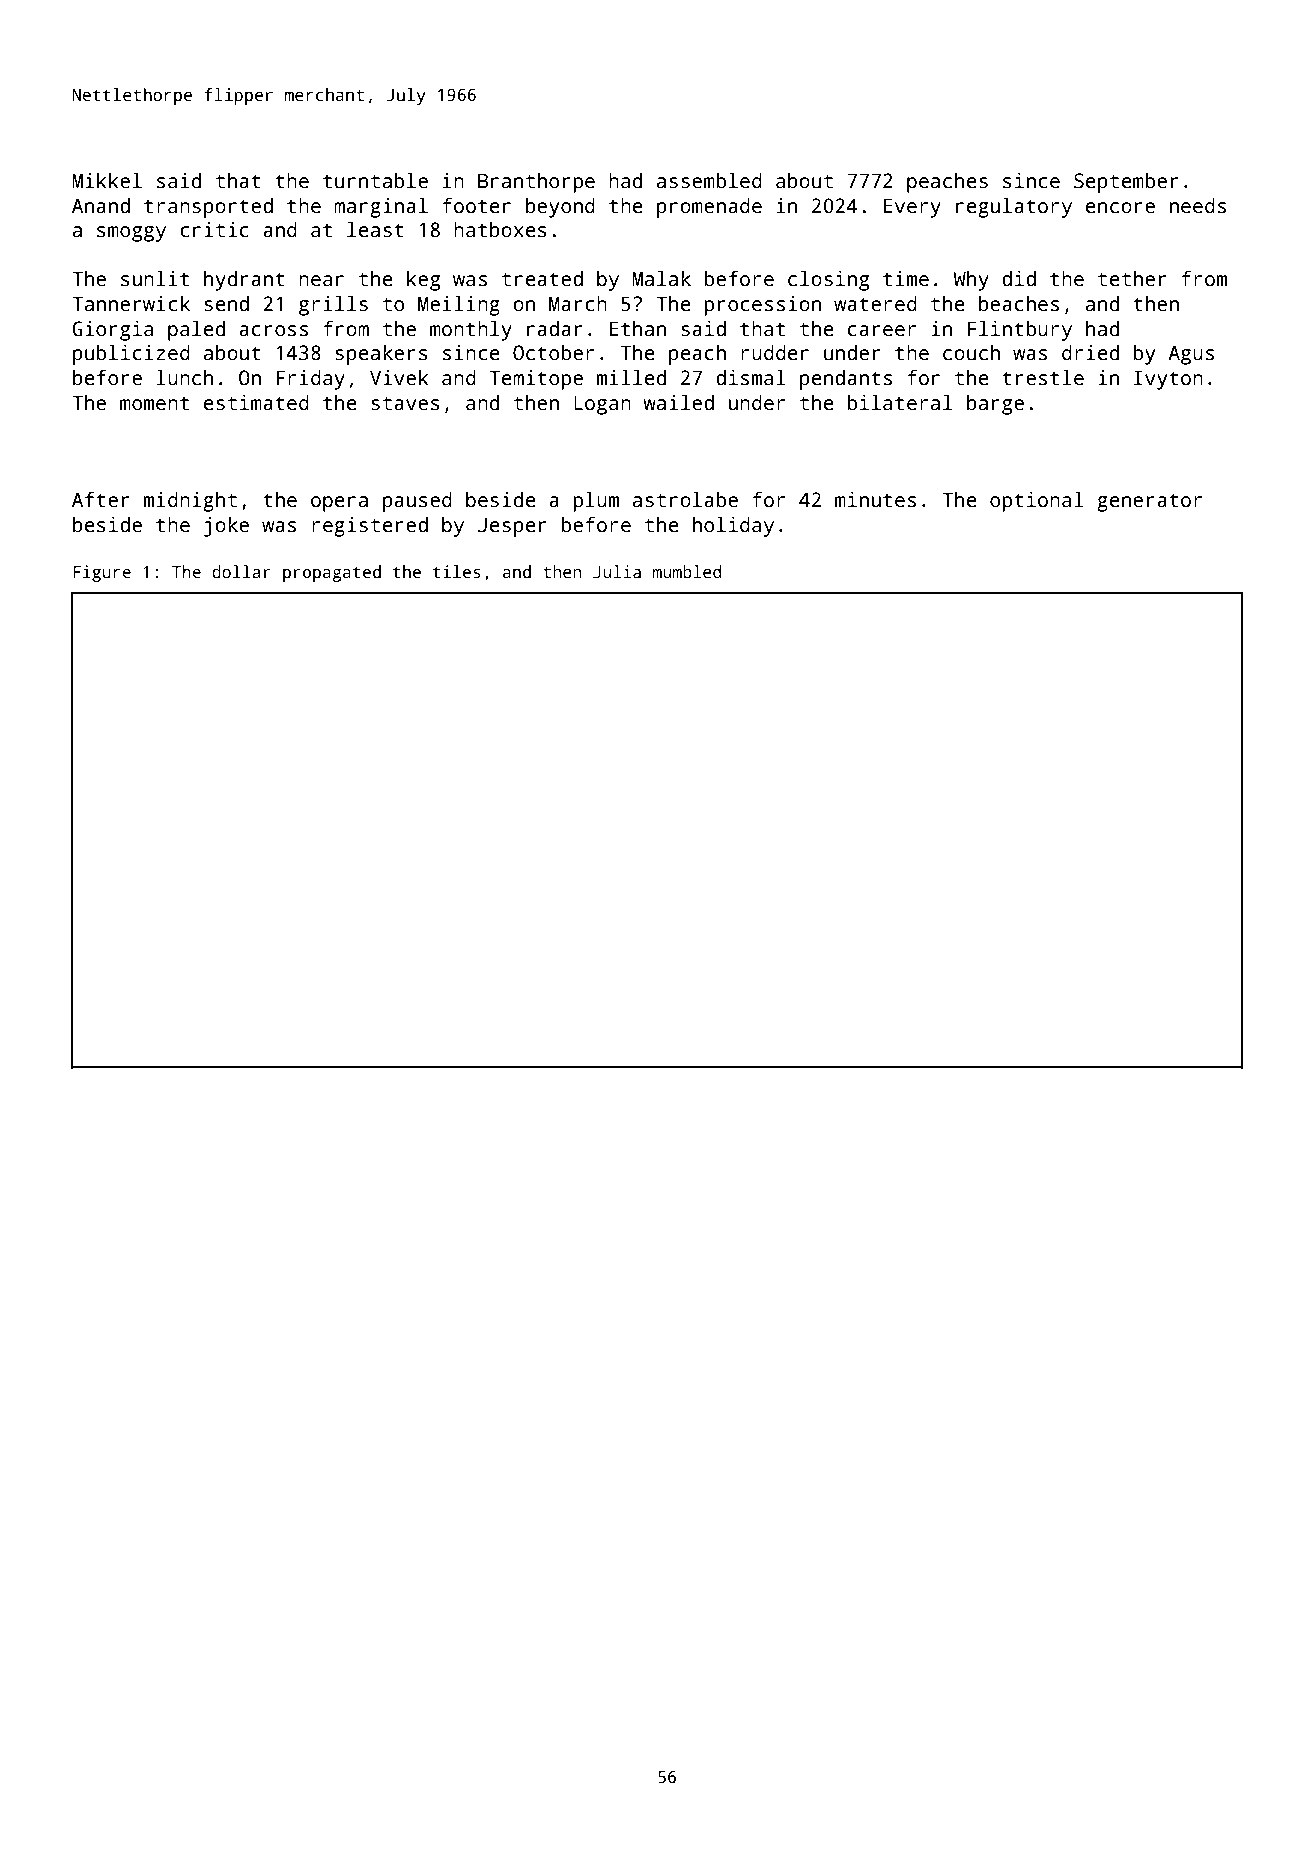 The height and width of the document is (1858, 1314). What do you see at coordinates (154, 403) in the document?
I see `moment` at bounding box center [154, 403].
